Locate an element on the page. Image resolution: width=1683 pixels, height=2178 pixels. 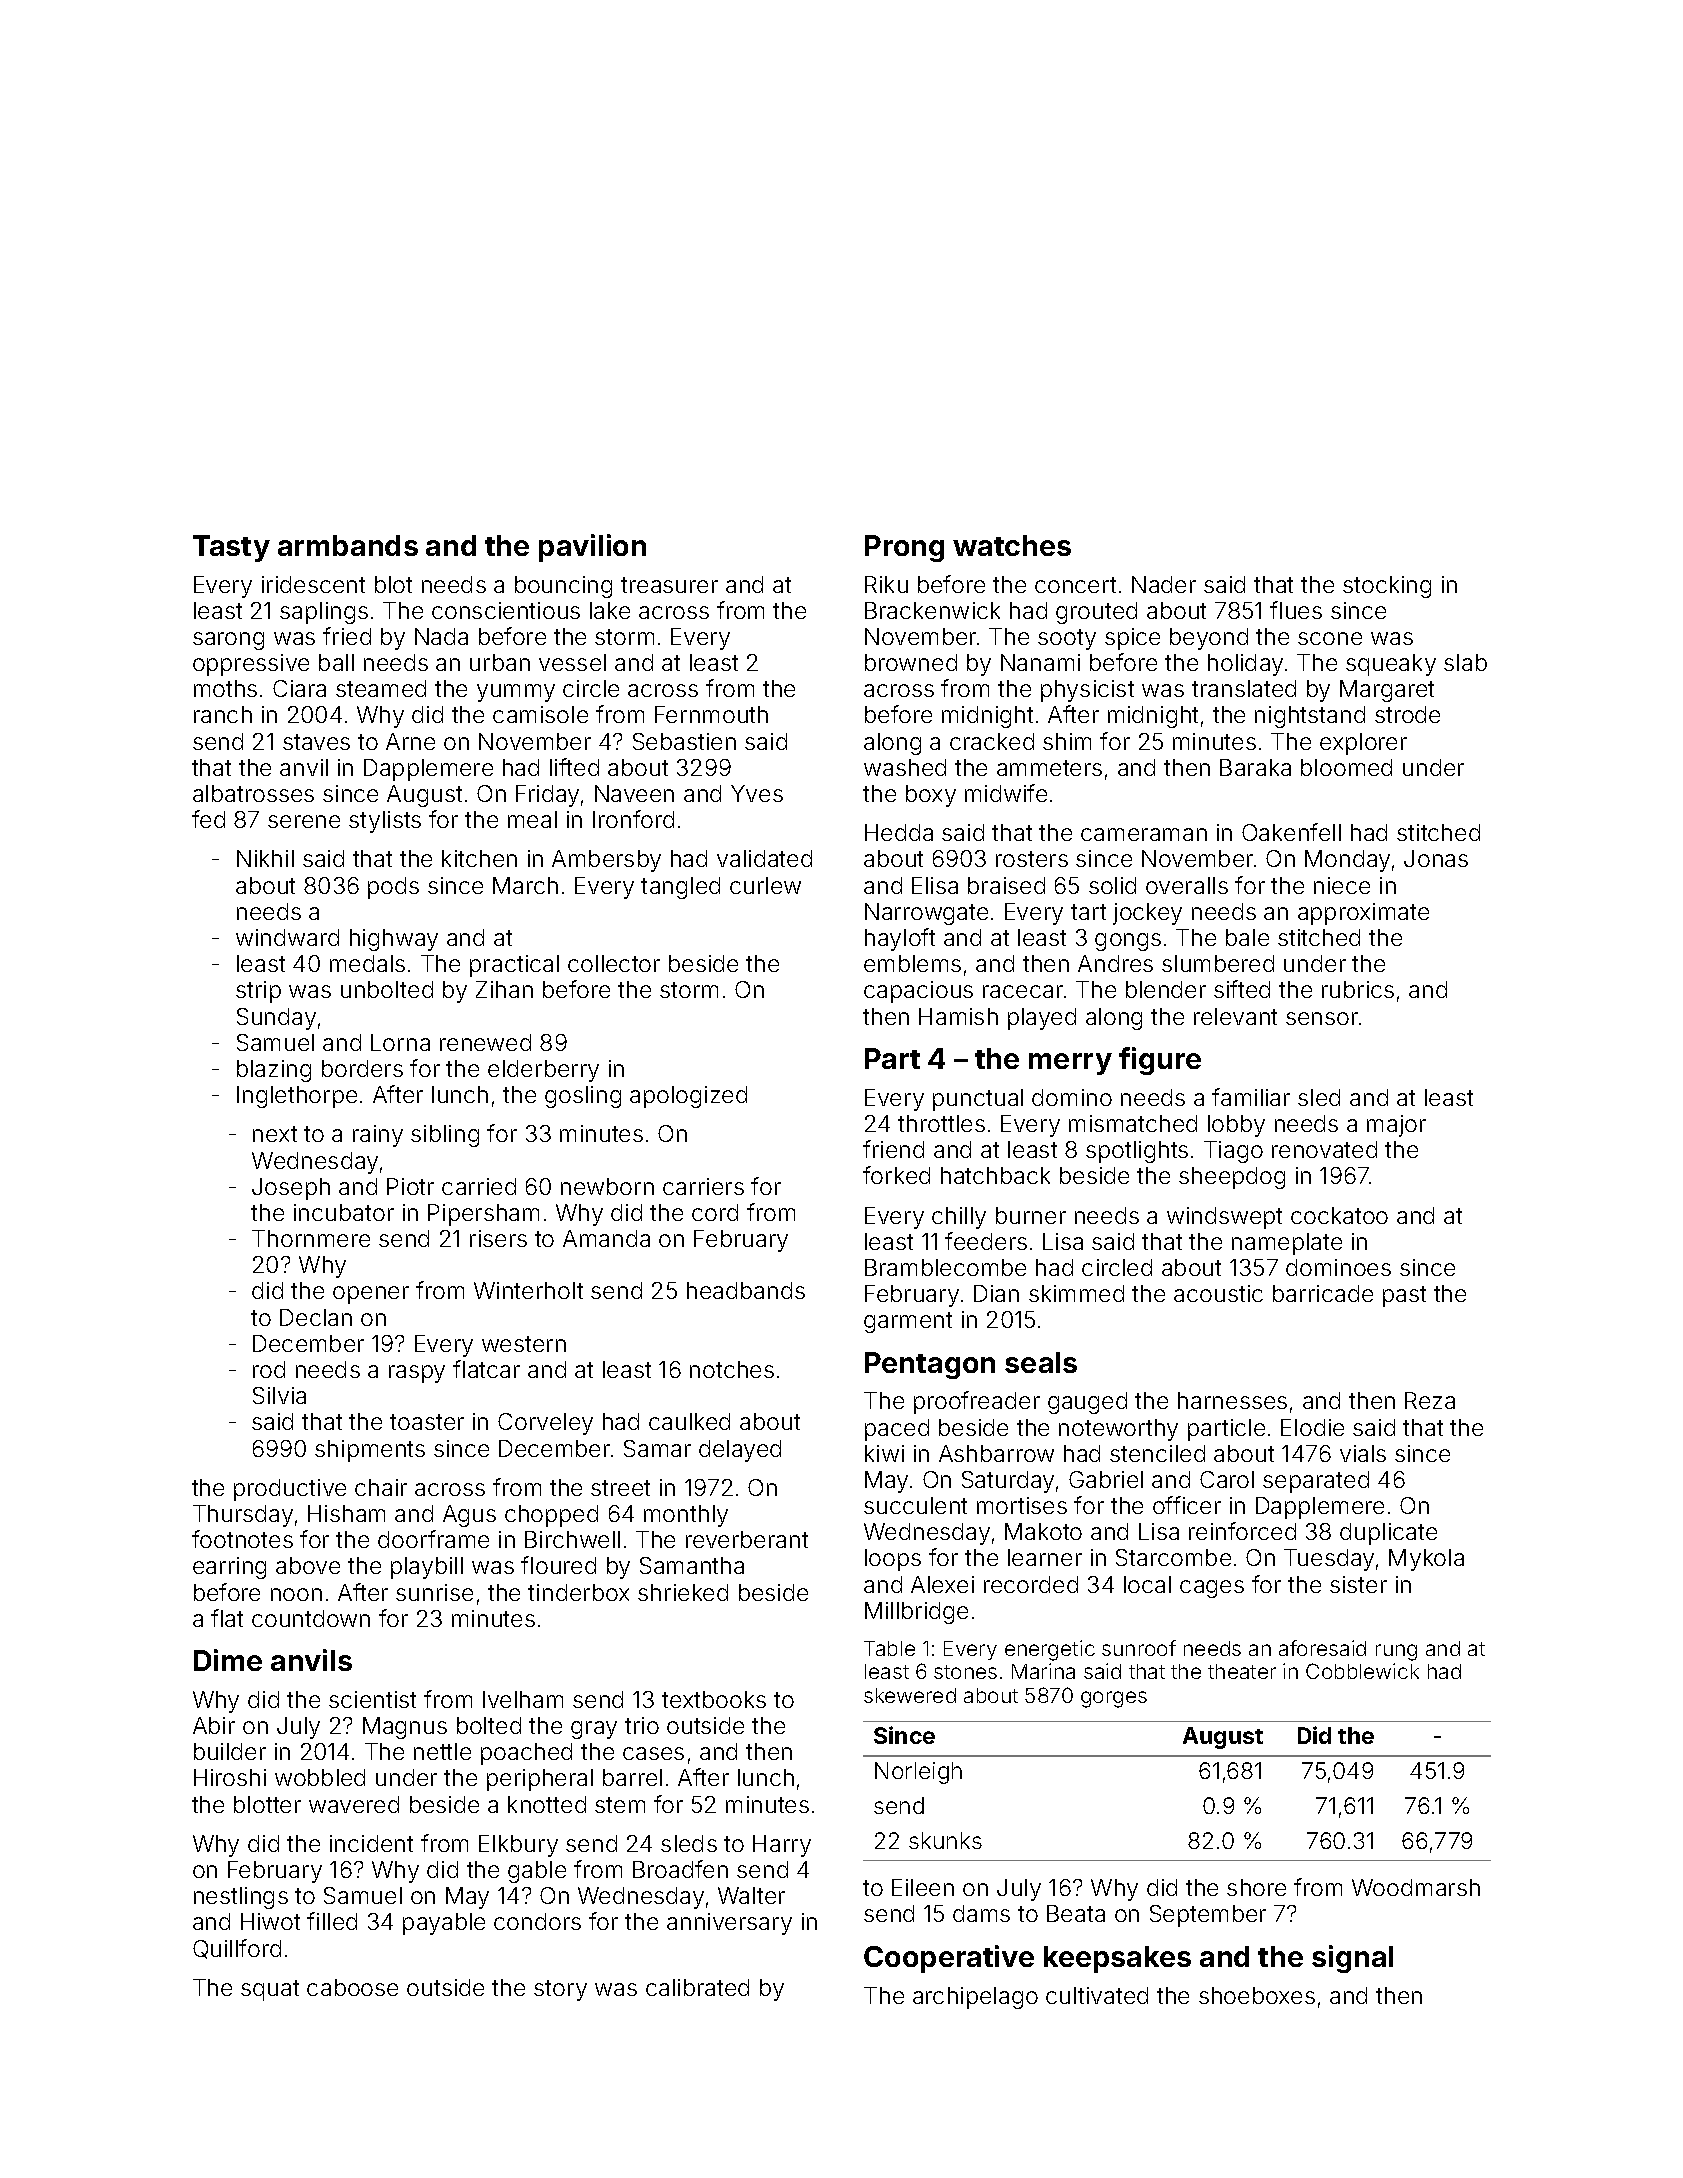
Nader is located at coordinates (1164, 584).
